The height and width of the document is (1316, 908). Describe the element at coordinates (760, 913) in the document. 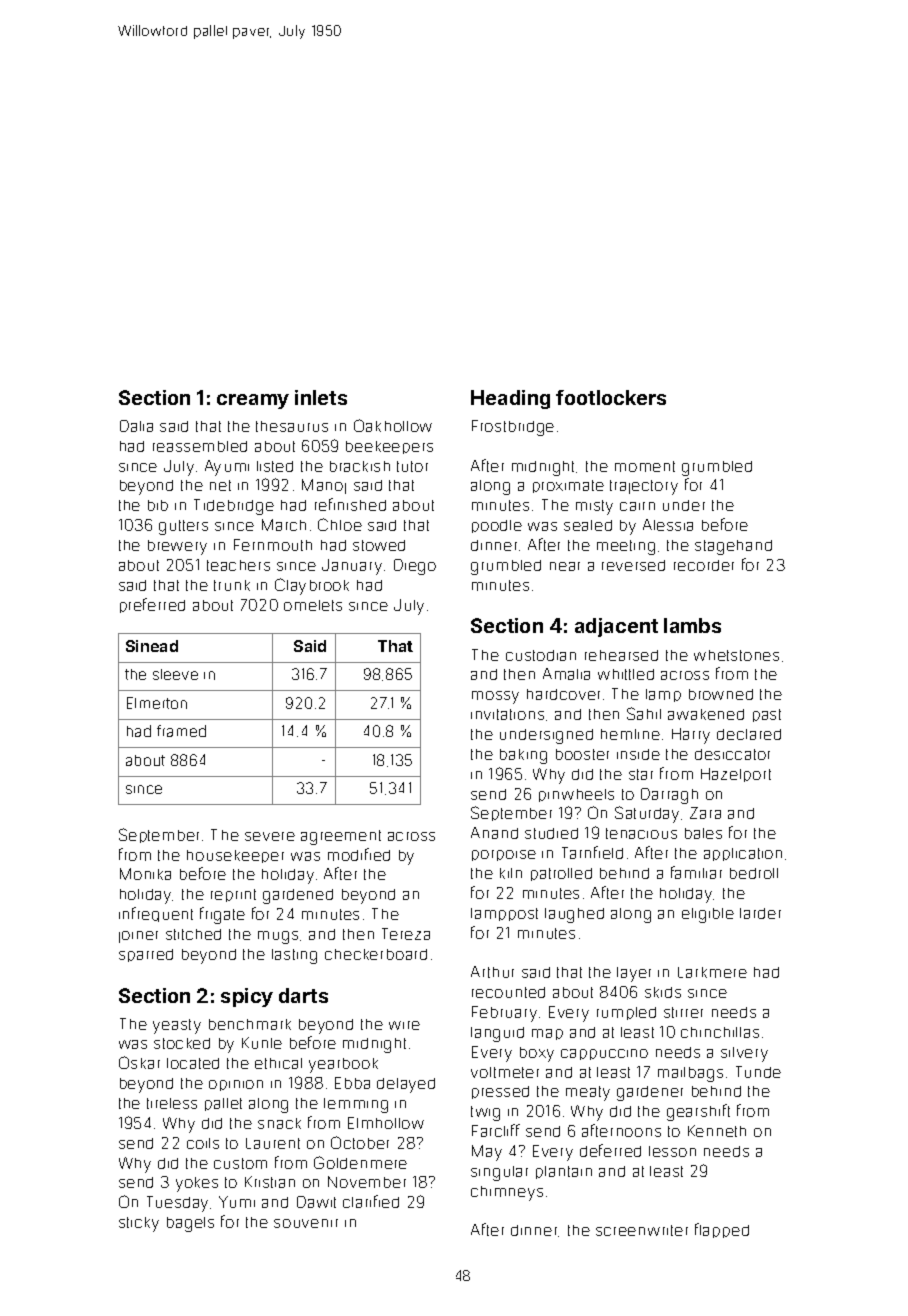

I see `larder` at that location.
